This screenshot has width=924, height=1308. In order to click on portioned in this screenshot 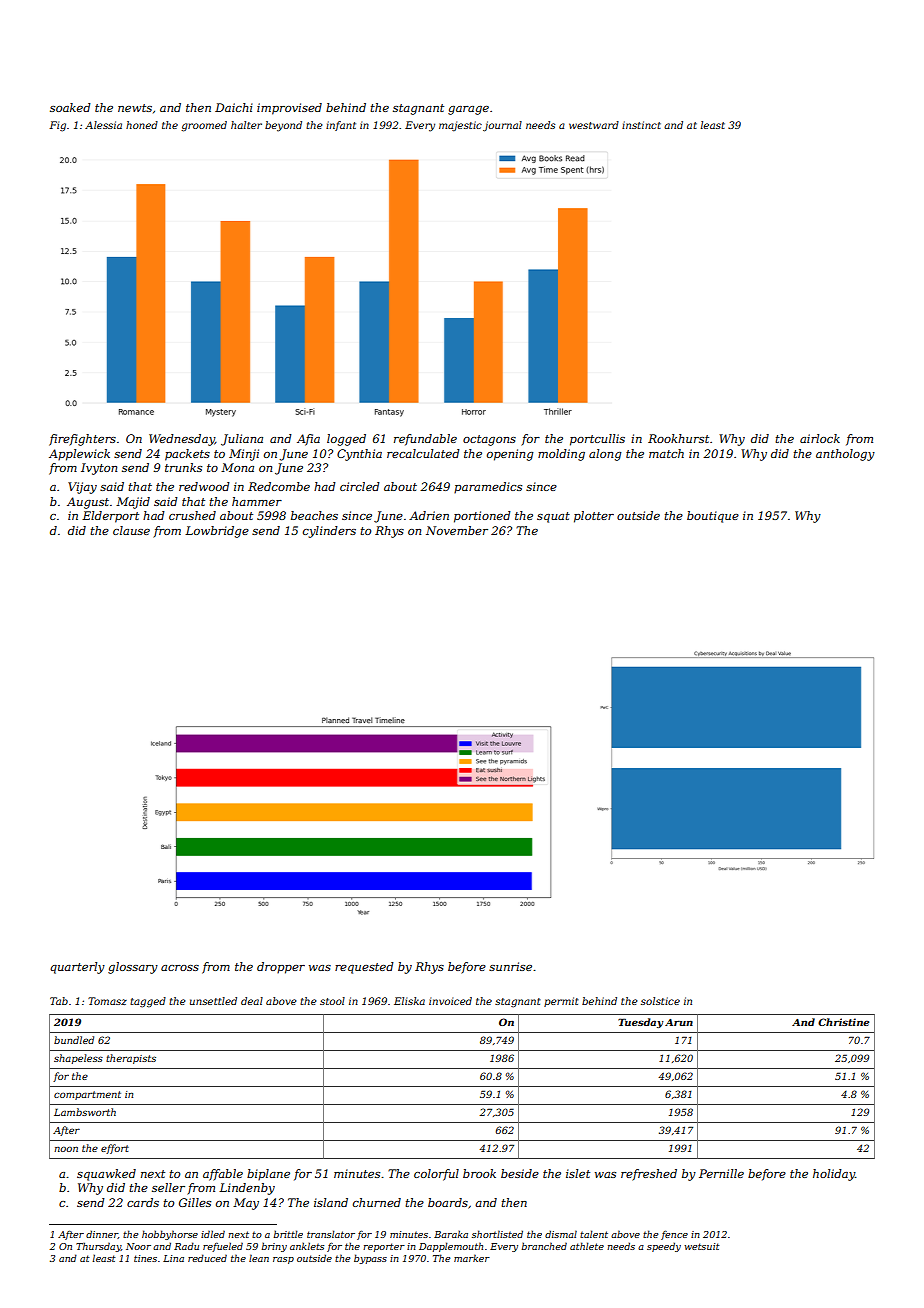, I will do `click(482, 517)`.
